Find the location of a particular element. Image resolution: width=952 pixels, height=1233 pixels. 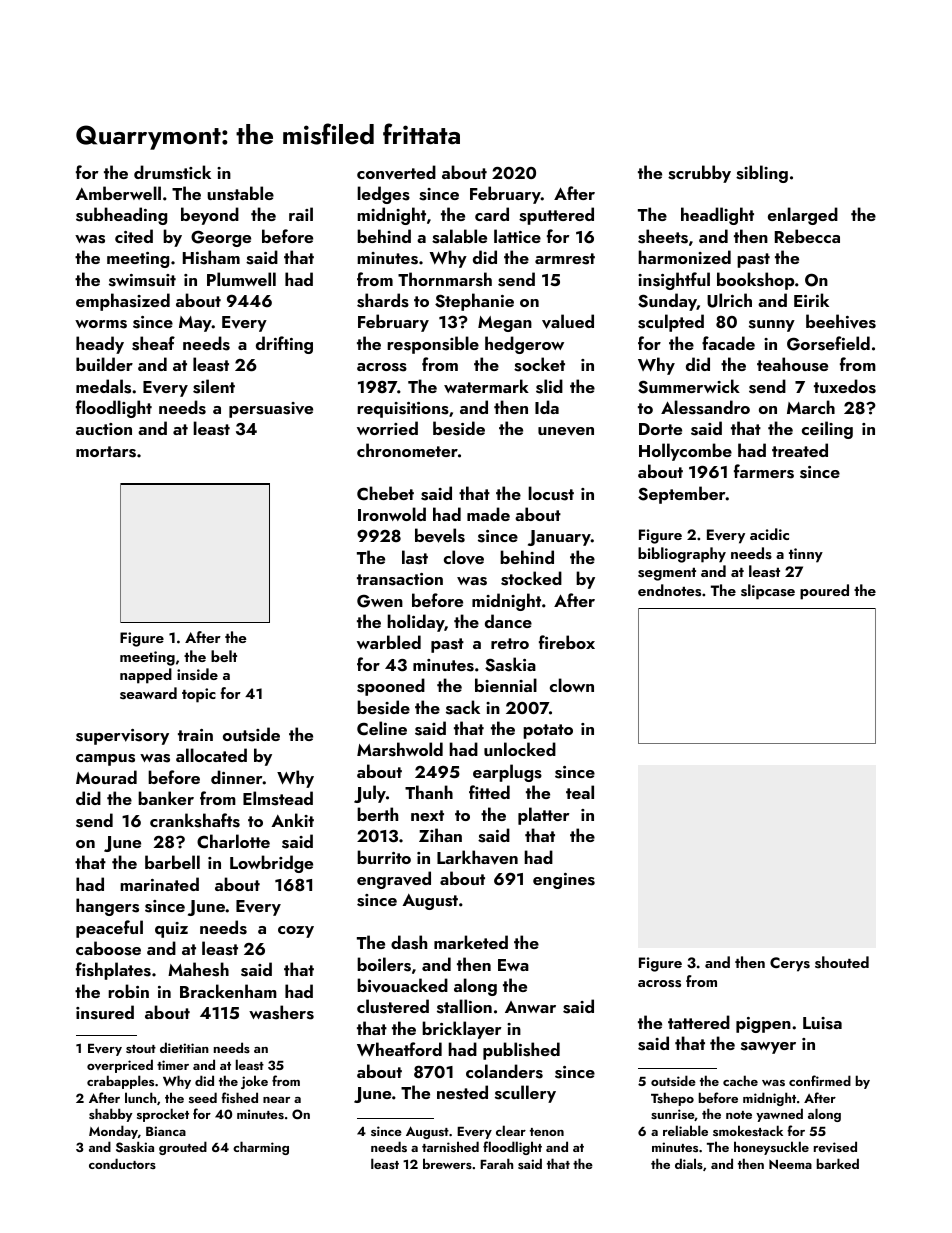

conductors is located at coordinates (122, 1163).
